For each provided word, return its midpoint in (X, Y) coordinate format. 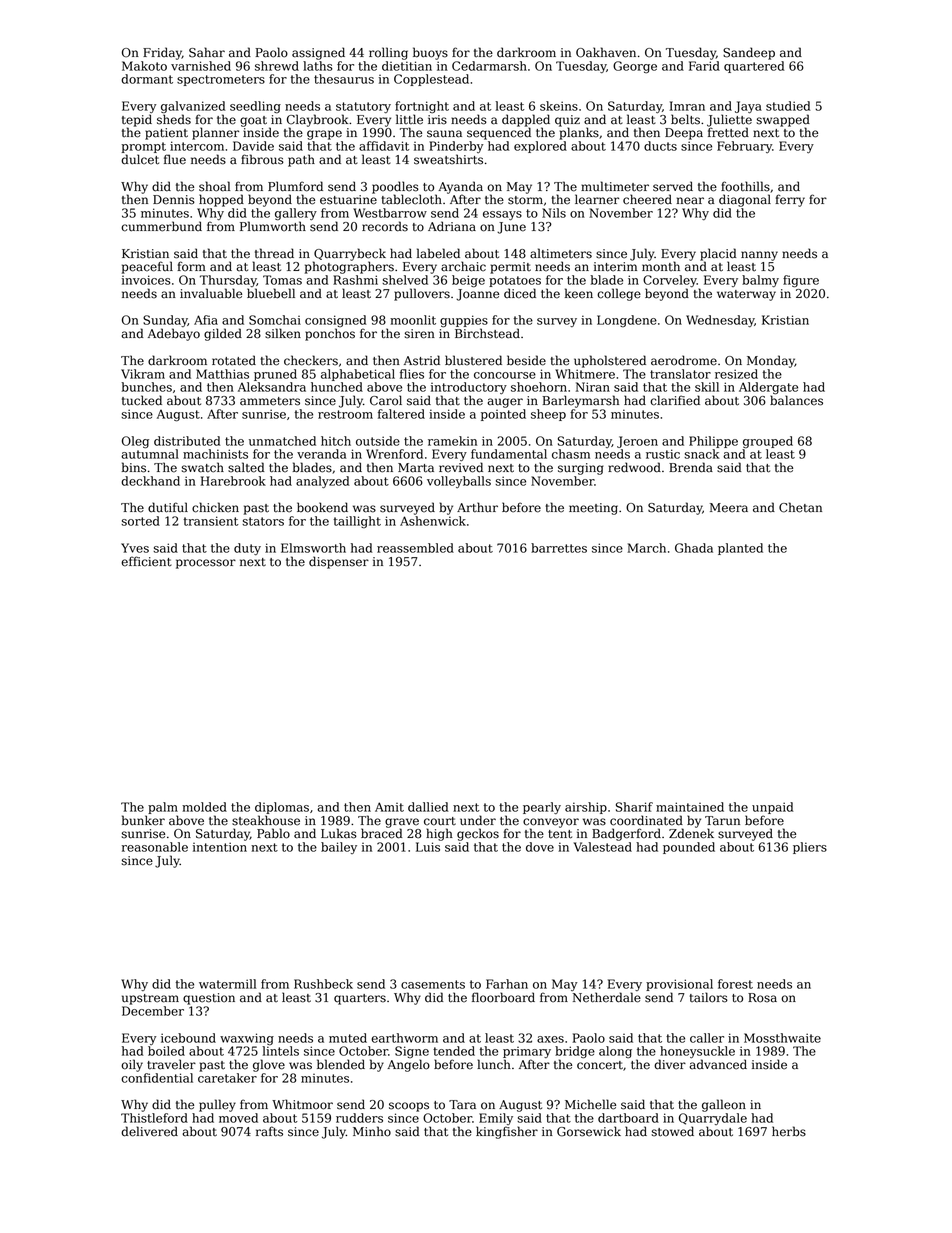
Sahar (207, 52)
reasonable (155, 847)
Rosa (762, 998)
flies (412, 374)
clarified (675, 400)
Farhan (507, 984)
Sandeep (749, 53)
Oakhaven (606, 52)
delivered (149, 1131)
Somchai (275, 320)
